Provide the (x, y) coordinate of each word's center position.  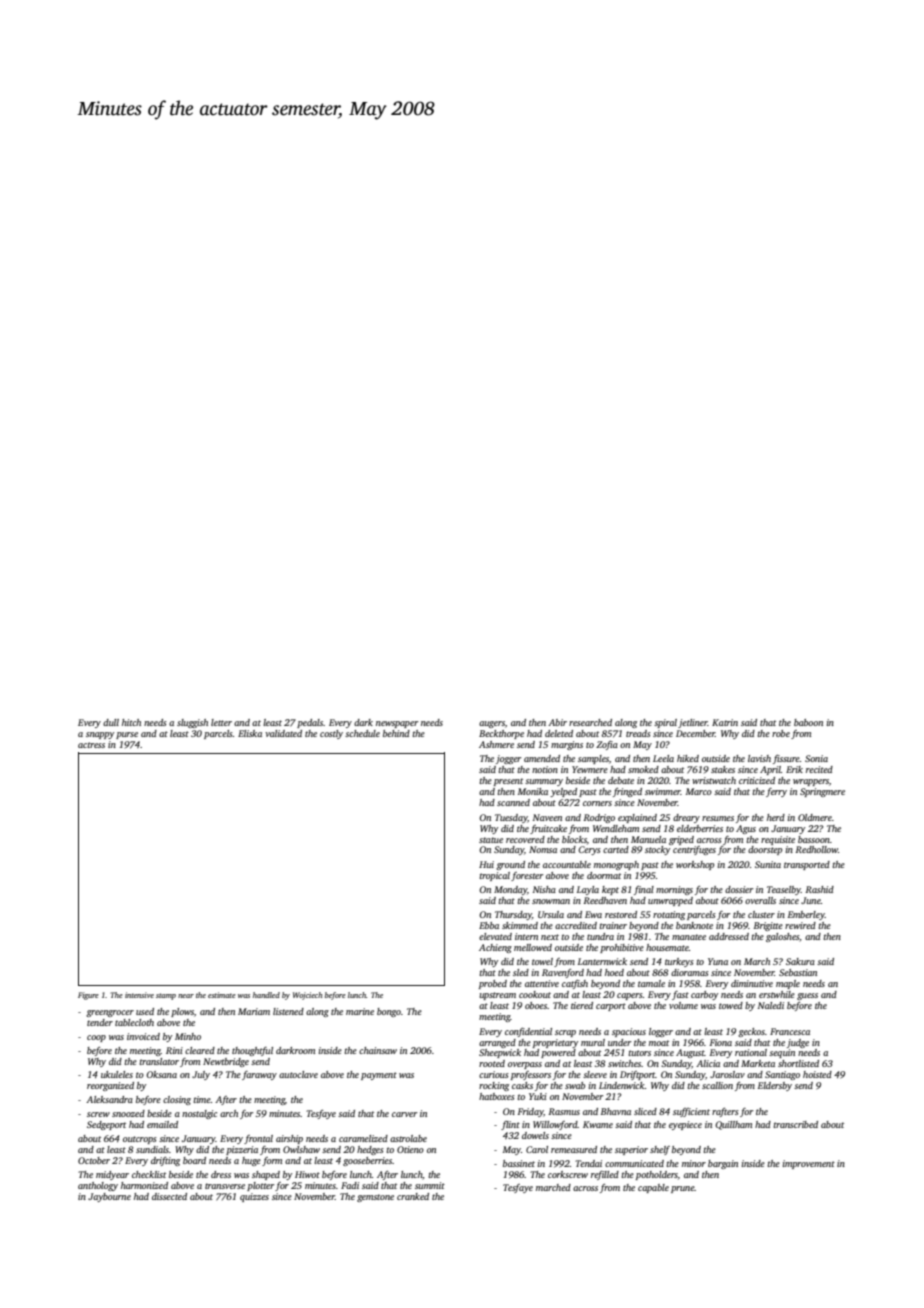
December (695, 733)
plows (182, 1012)
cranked (413, 1196)
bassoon (814, 839)
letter (221, 722)
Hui (486, 864)
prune (683, 1189)
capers (630, 996)
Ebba (489, 925)
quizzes (254, 1197)
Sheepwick (500, 1053)
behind (396, 733)
